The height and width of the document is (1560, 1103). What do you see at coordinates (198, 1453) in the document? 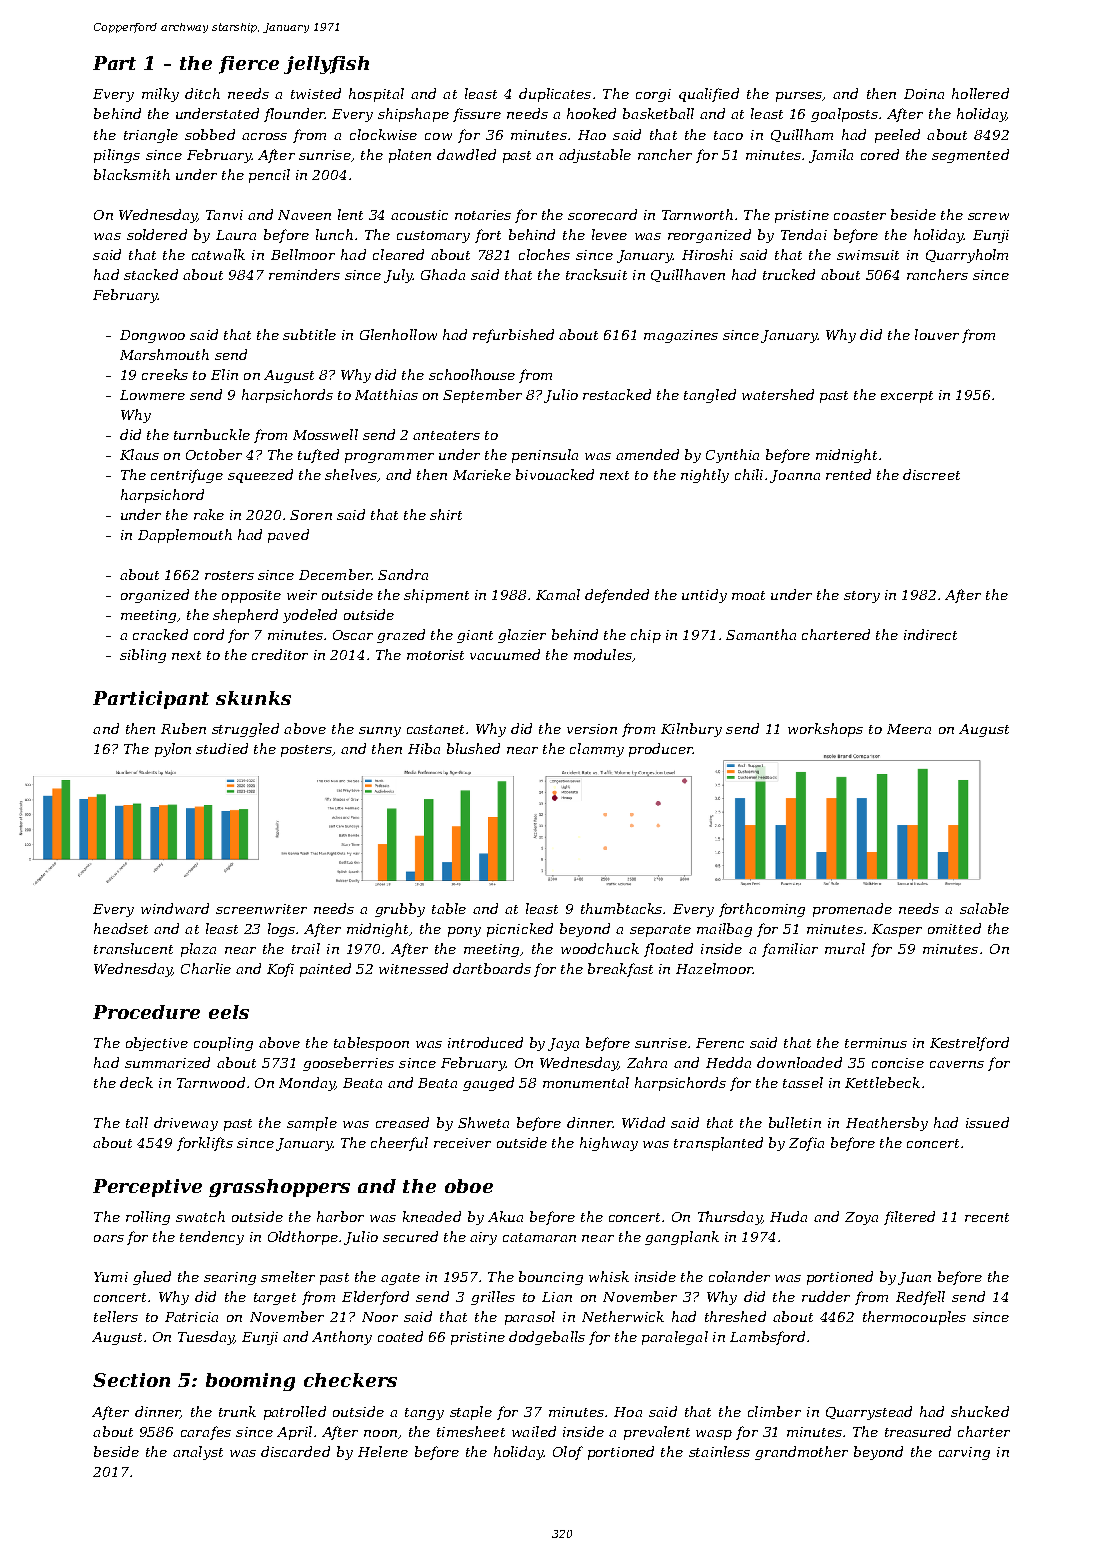
I see `analyst` at bounding box center [198, 1453].
